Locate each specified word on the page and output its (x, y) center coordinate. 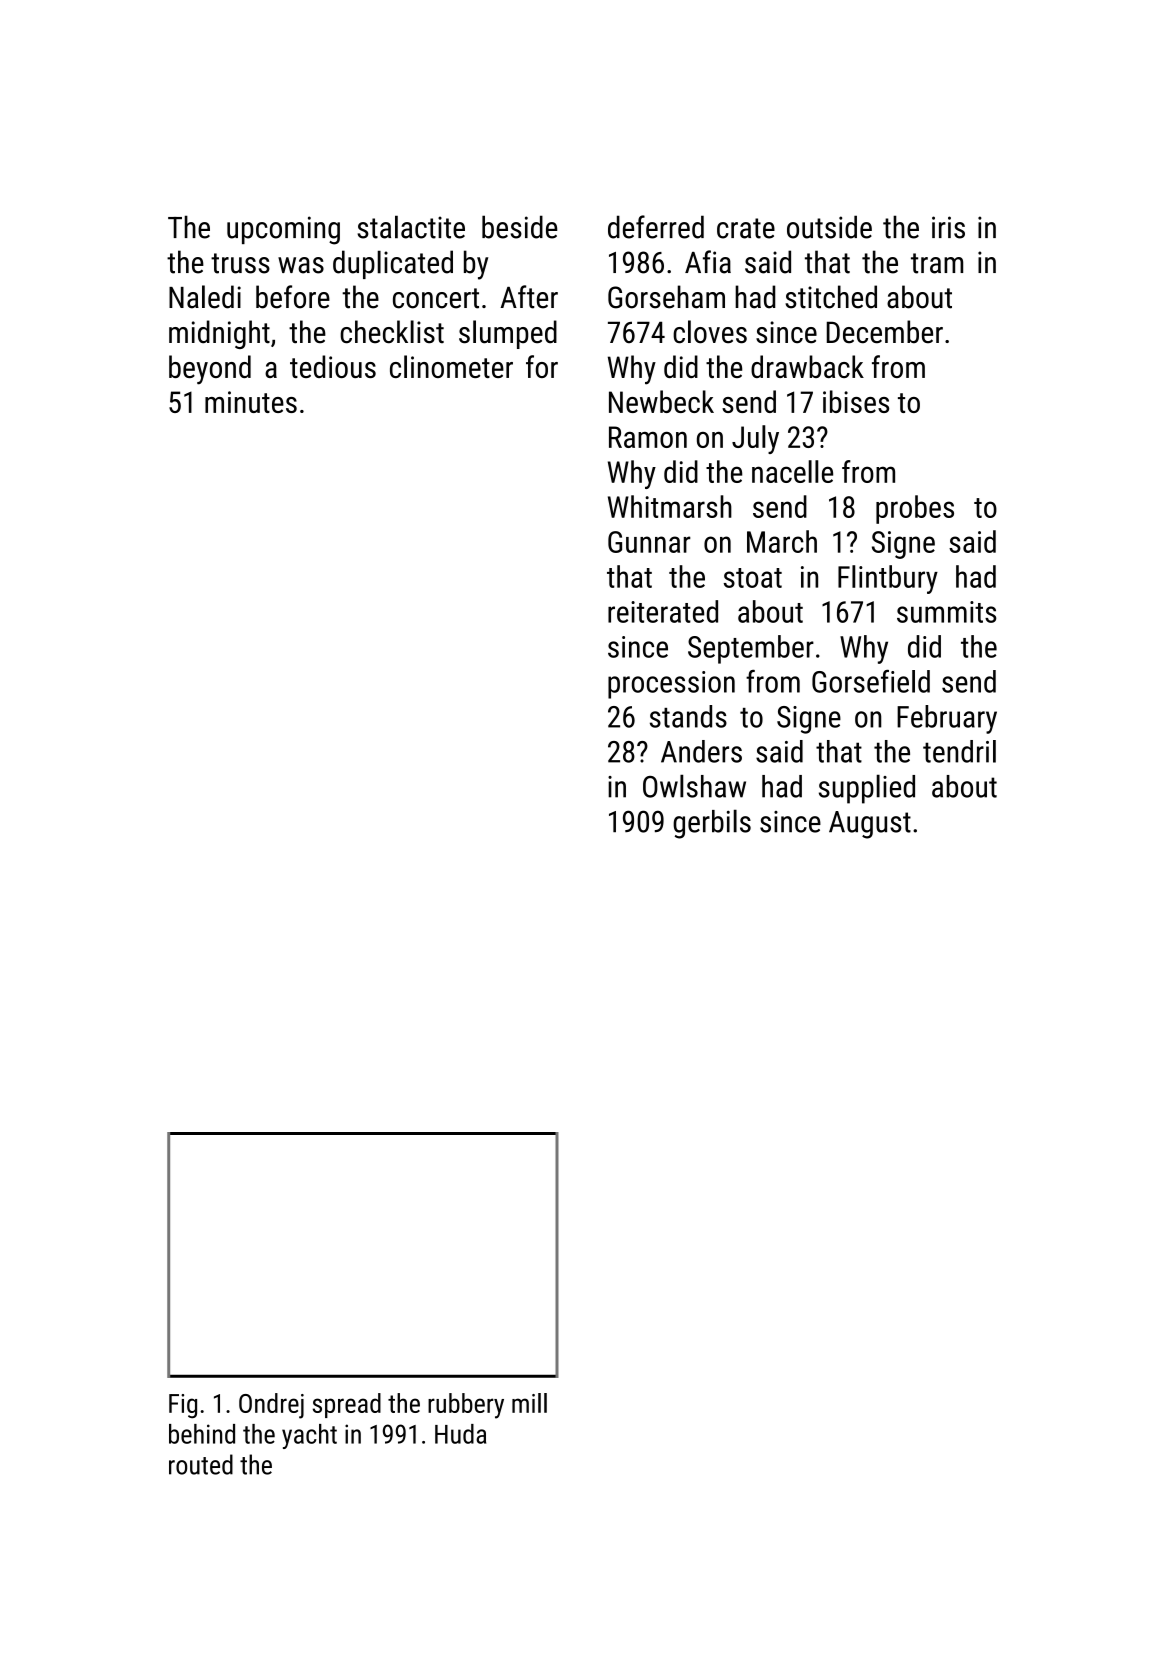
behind (202, 1434)
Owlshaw (694, 786)
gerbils (712, 824)
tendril (959, 751)
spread (347, 1405)
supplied (867, 789)
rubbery (466, 1406)
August (870, 825)
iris (948, 227)
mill (529, 1403)
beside (520, 227)
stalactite (411, 227)
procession (671, 685)
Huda (460, 1434)
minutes (251, 402)
